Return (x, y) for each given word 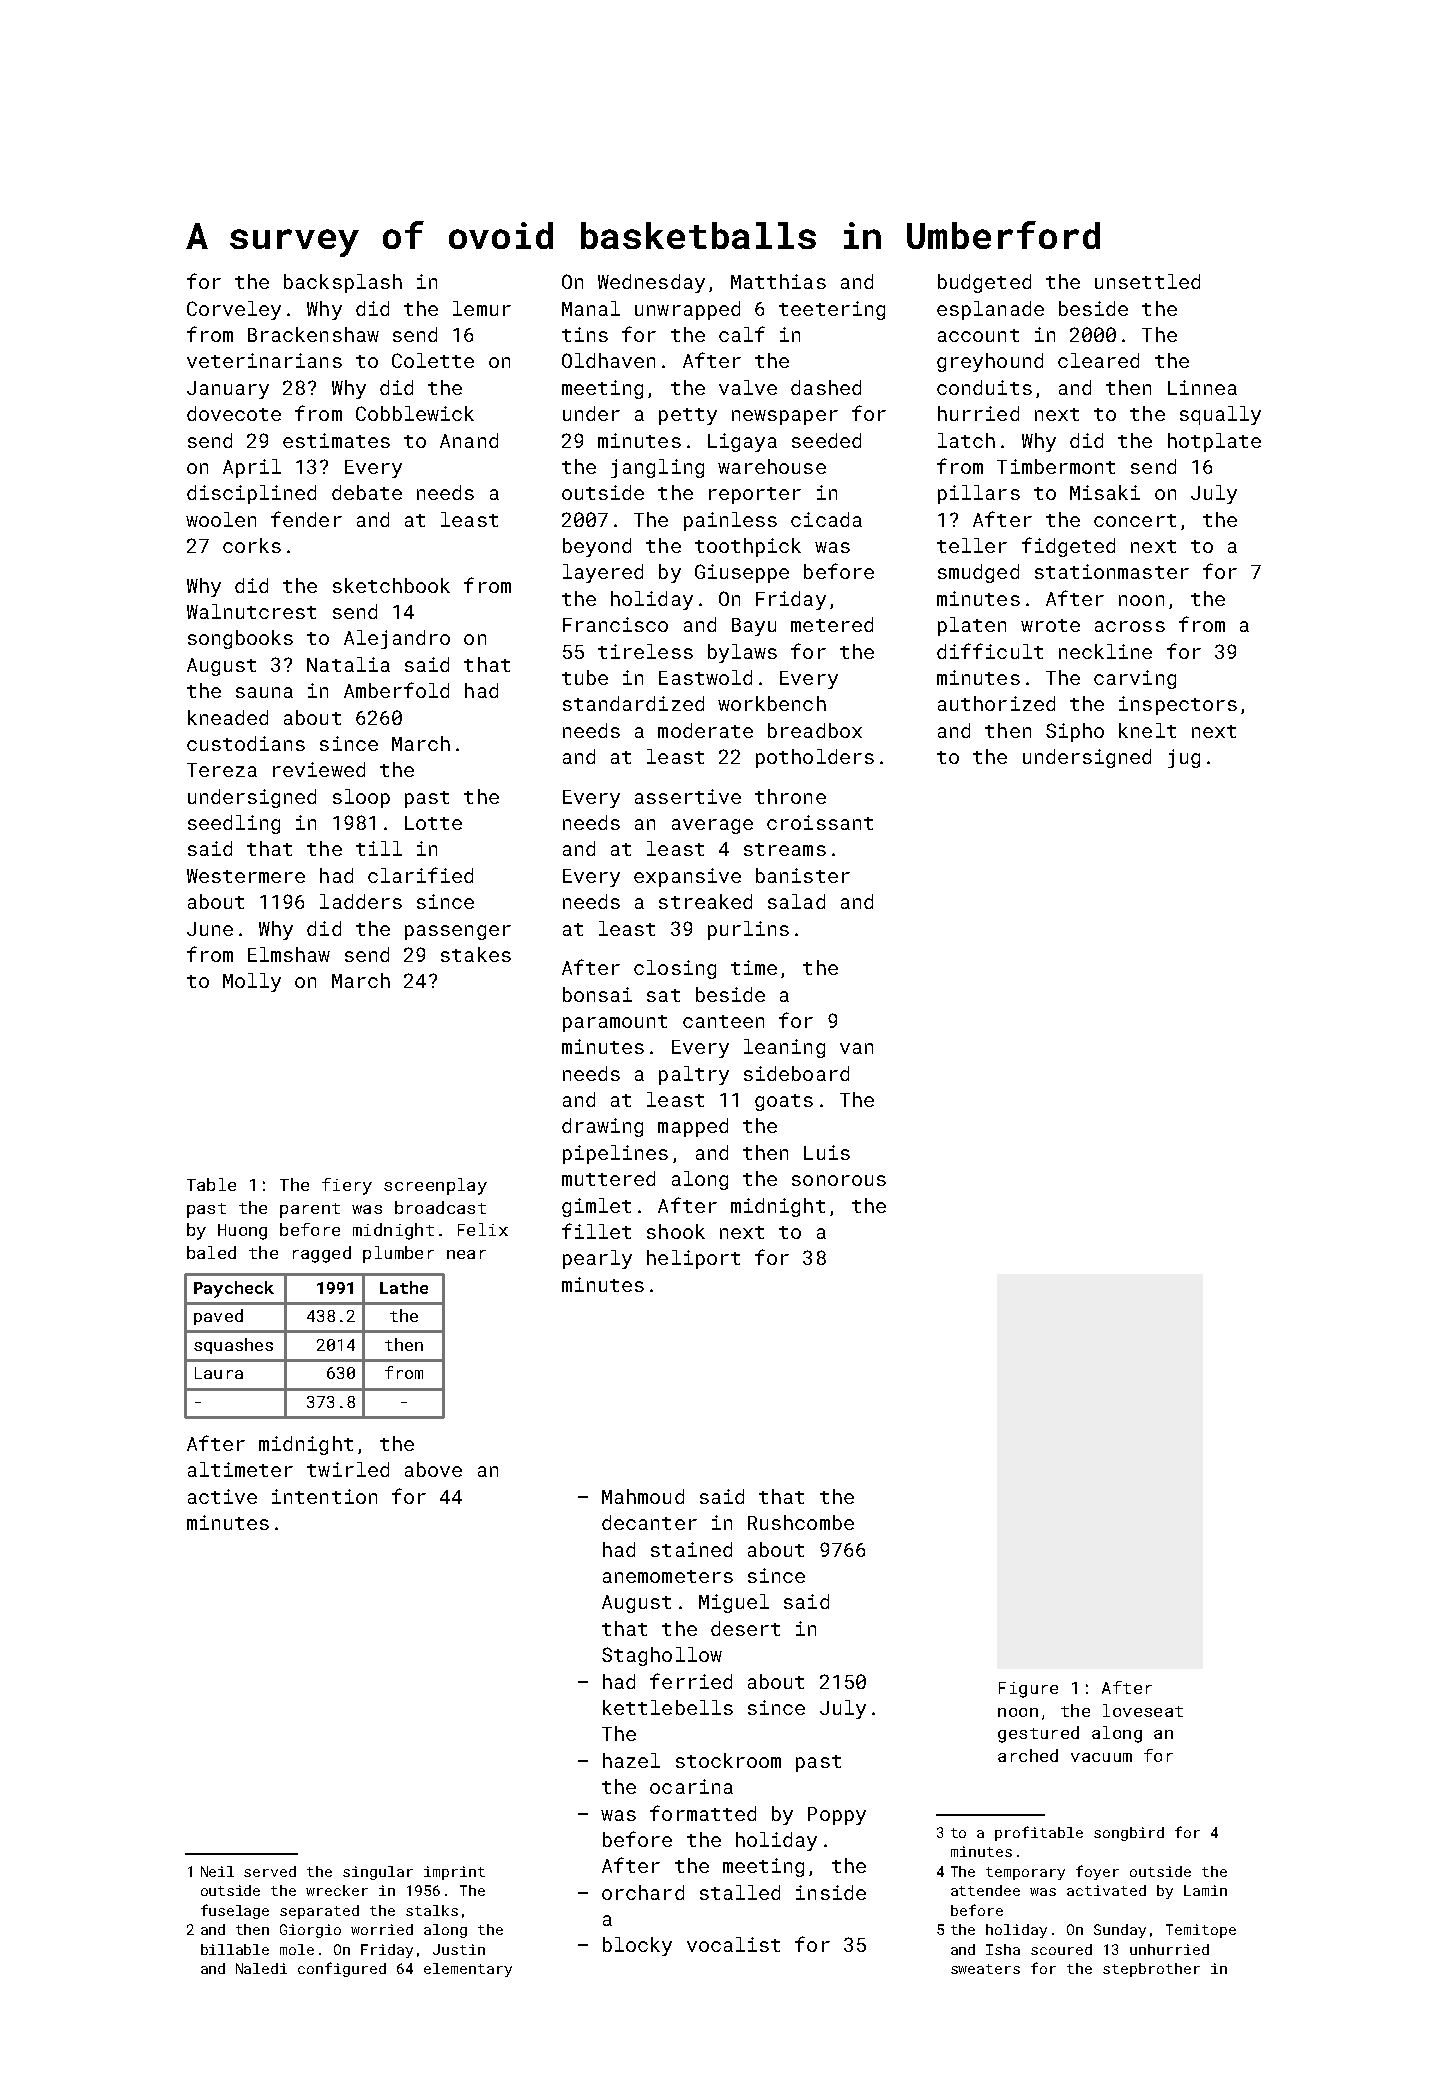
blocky (637, 1946)
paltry (694, 1075)
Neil (217, 1871)
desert (745, 1628)
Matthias (778, 281)
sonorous (839, 1180)
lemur (482, 308)
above (433, 1469)
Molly (252, 982)
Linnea (1202, 387)
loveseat (1143, 1710)
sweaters (985, 1969)
